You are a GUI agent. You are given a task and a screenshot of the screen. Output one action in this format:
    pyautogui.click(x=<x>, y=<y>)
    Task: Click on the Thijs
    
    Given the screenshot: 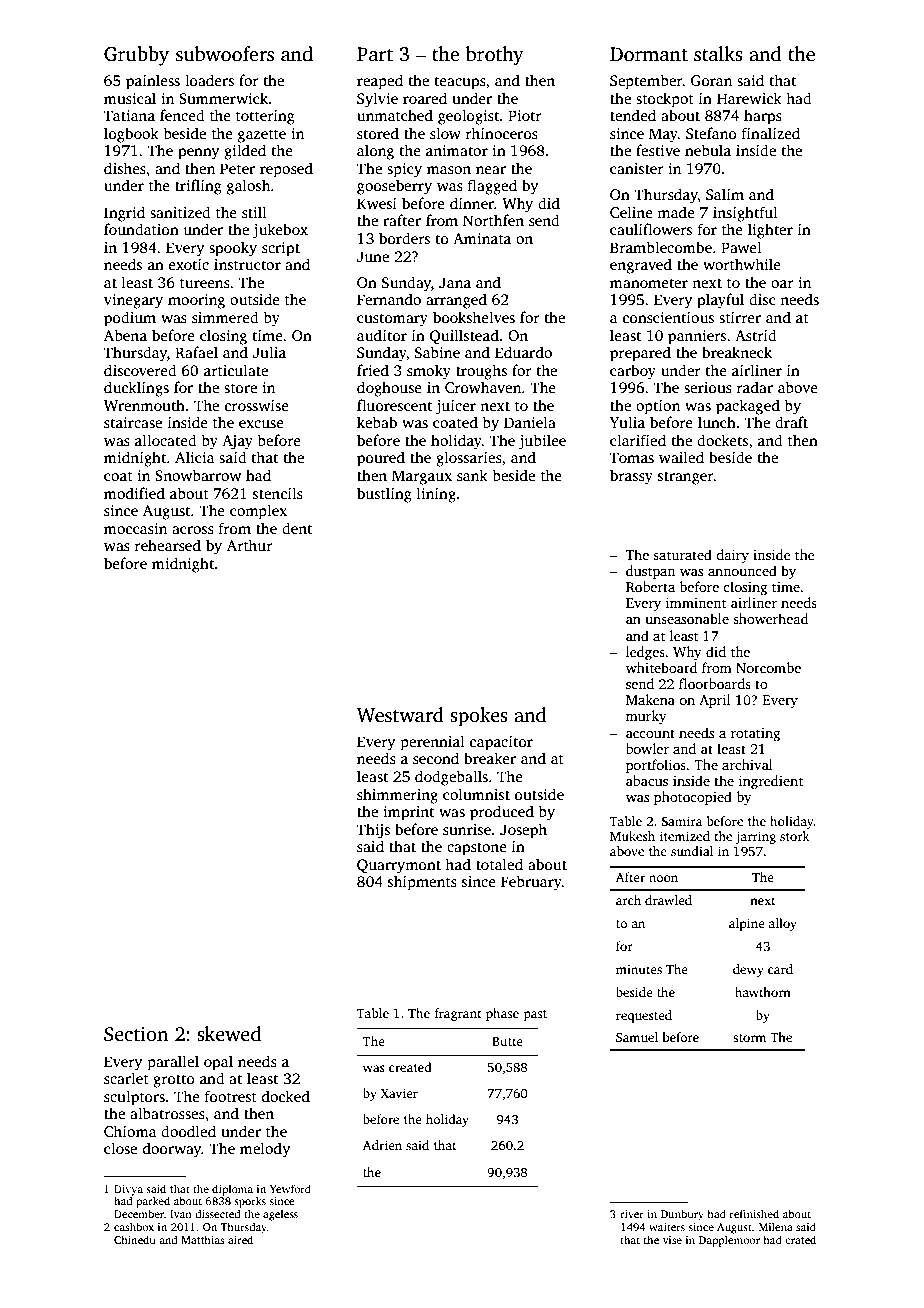 What is the action you would take?
    pyautogui.click(x=373, y=831)
